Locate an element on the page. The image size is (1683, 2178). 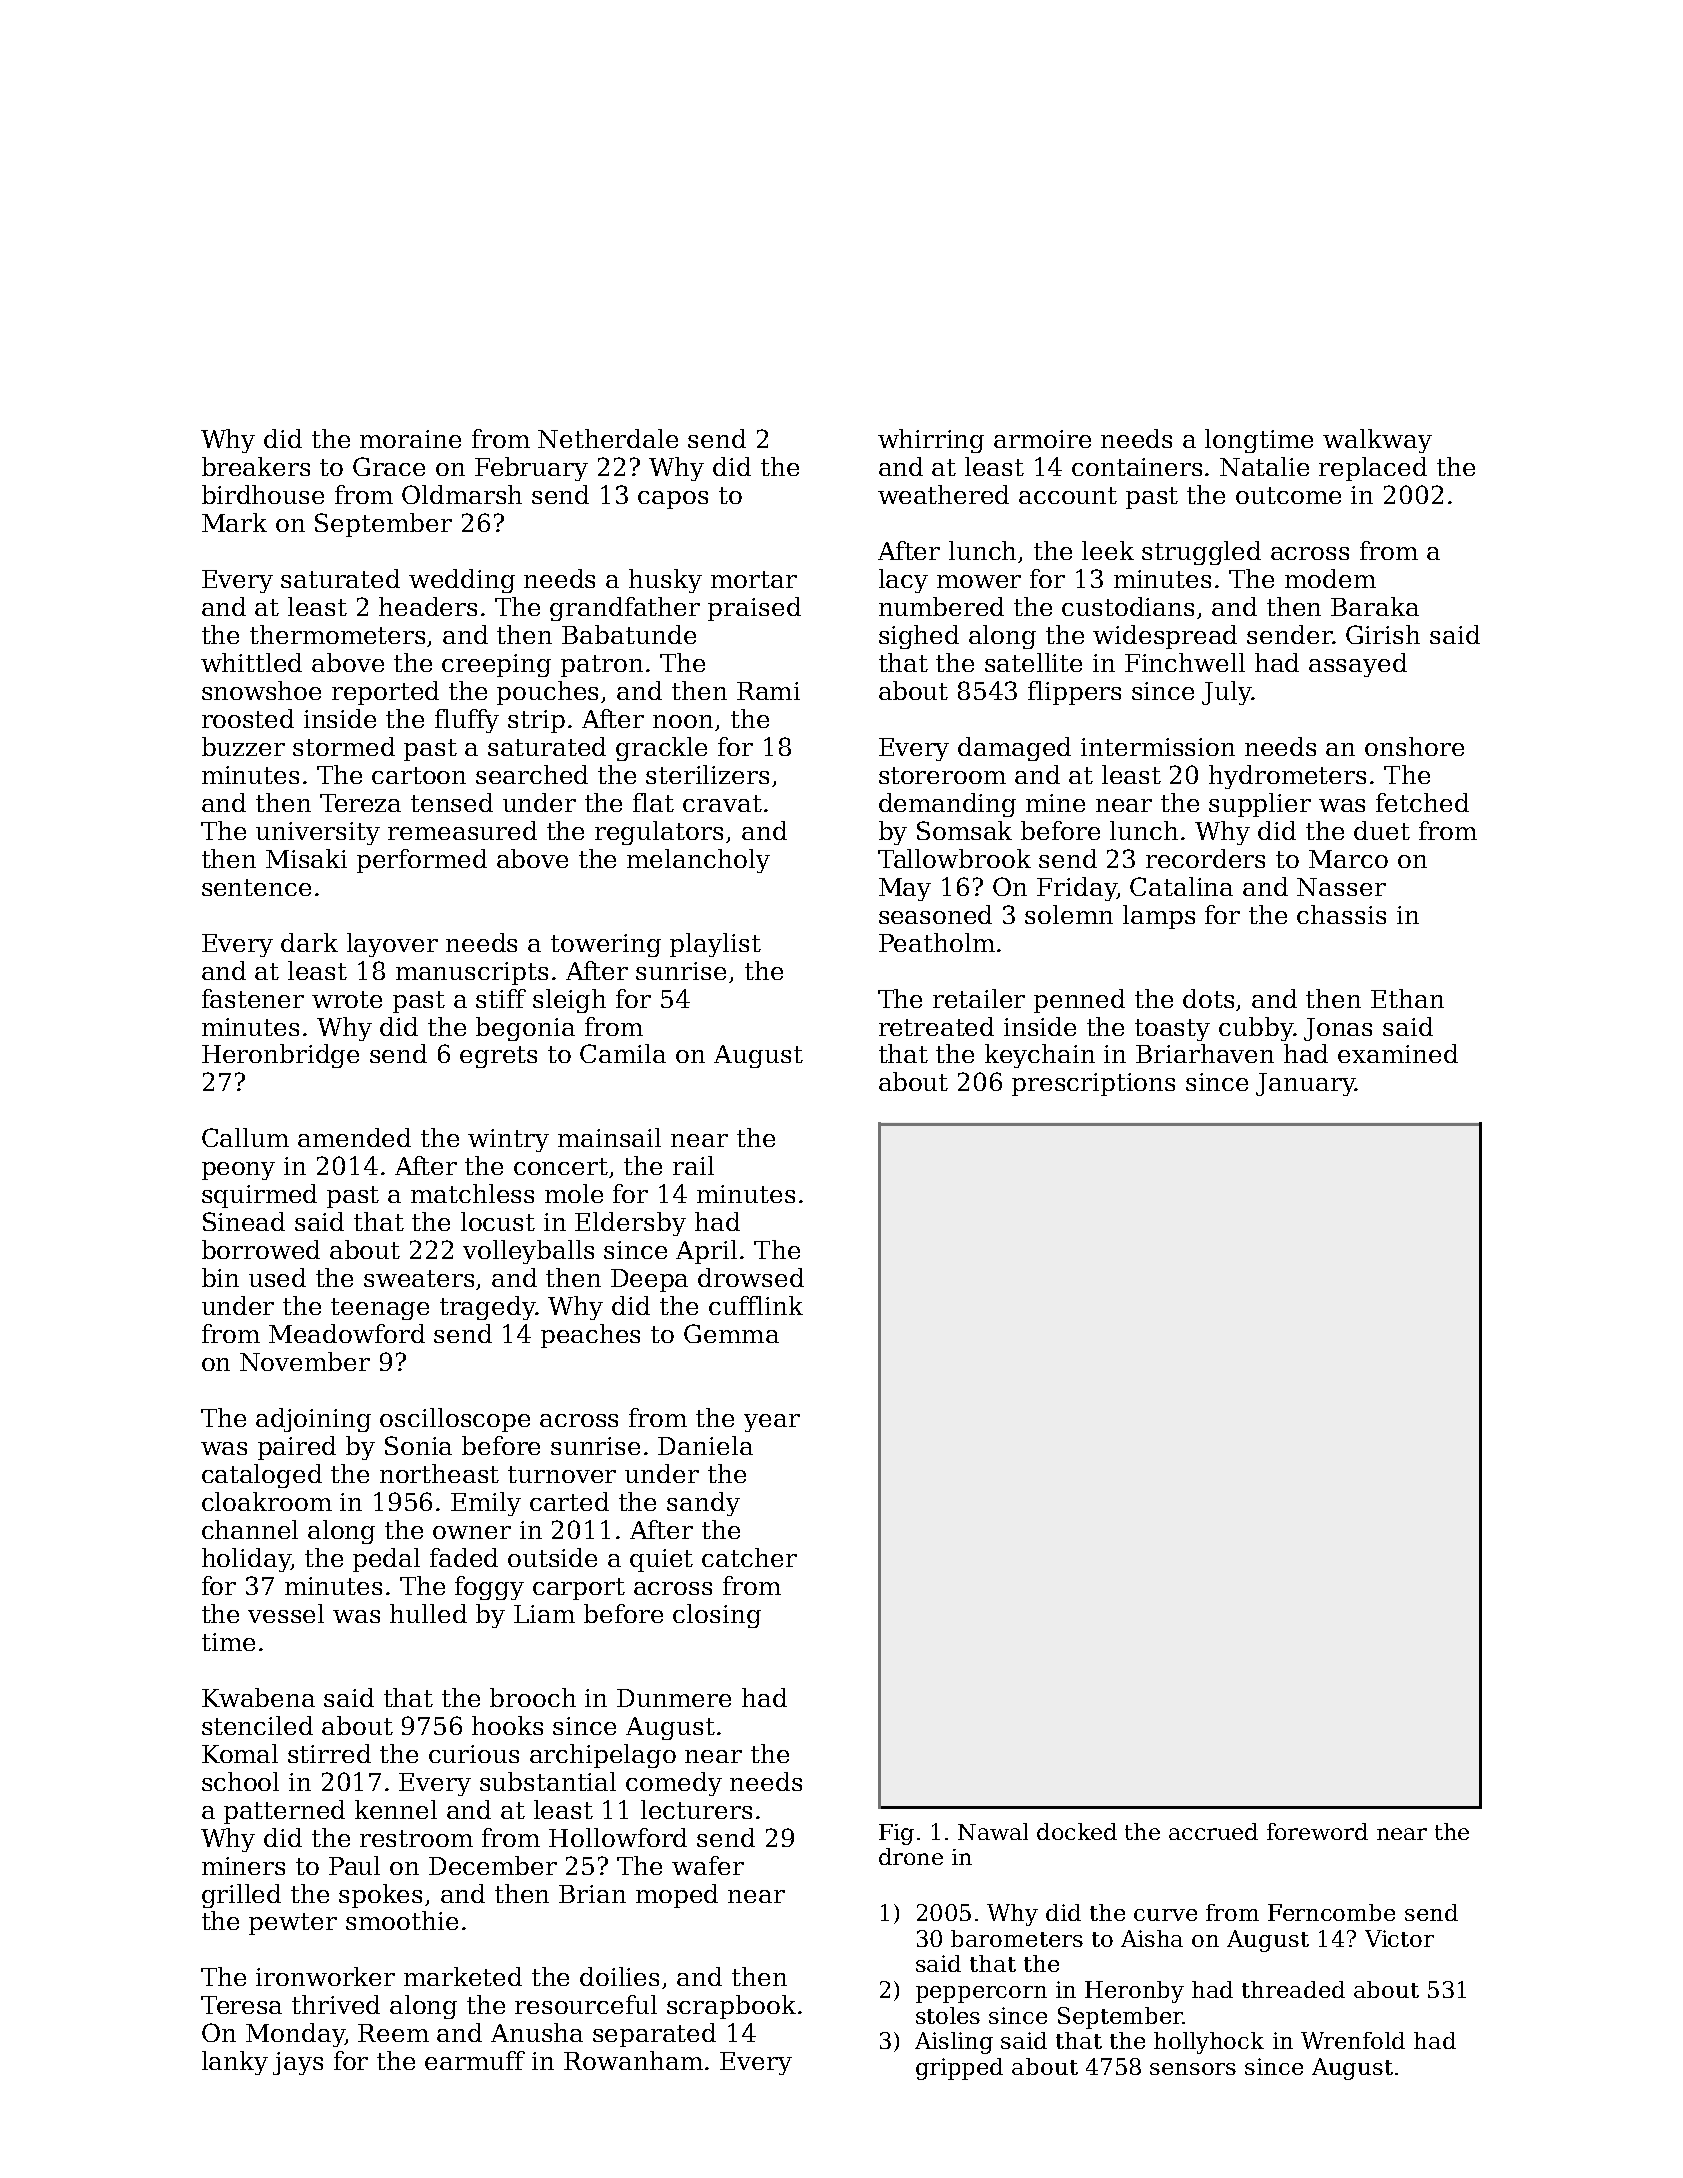
chassis is located at coordinates (1341, 914).
